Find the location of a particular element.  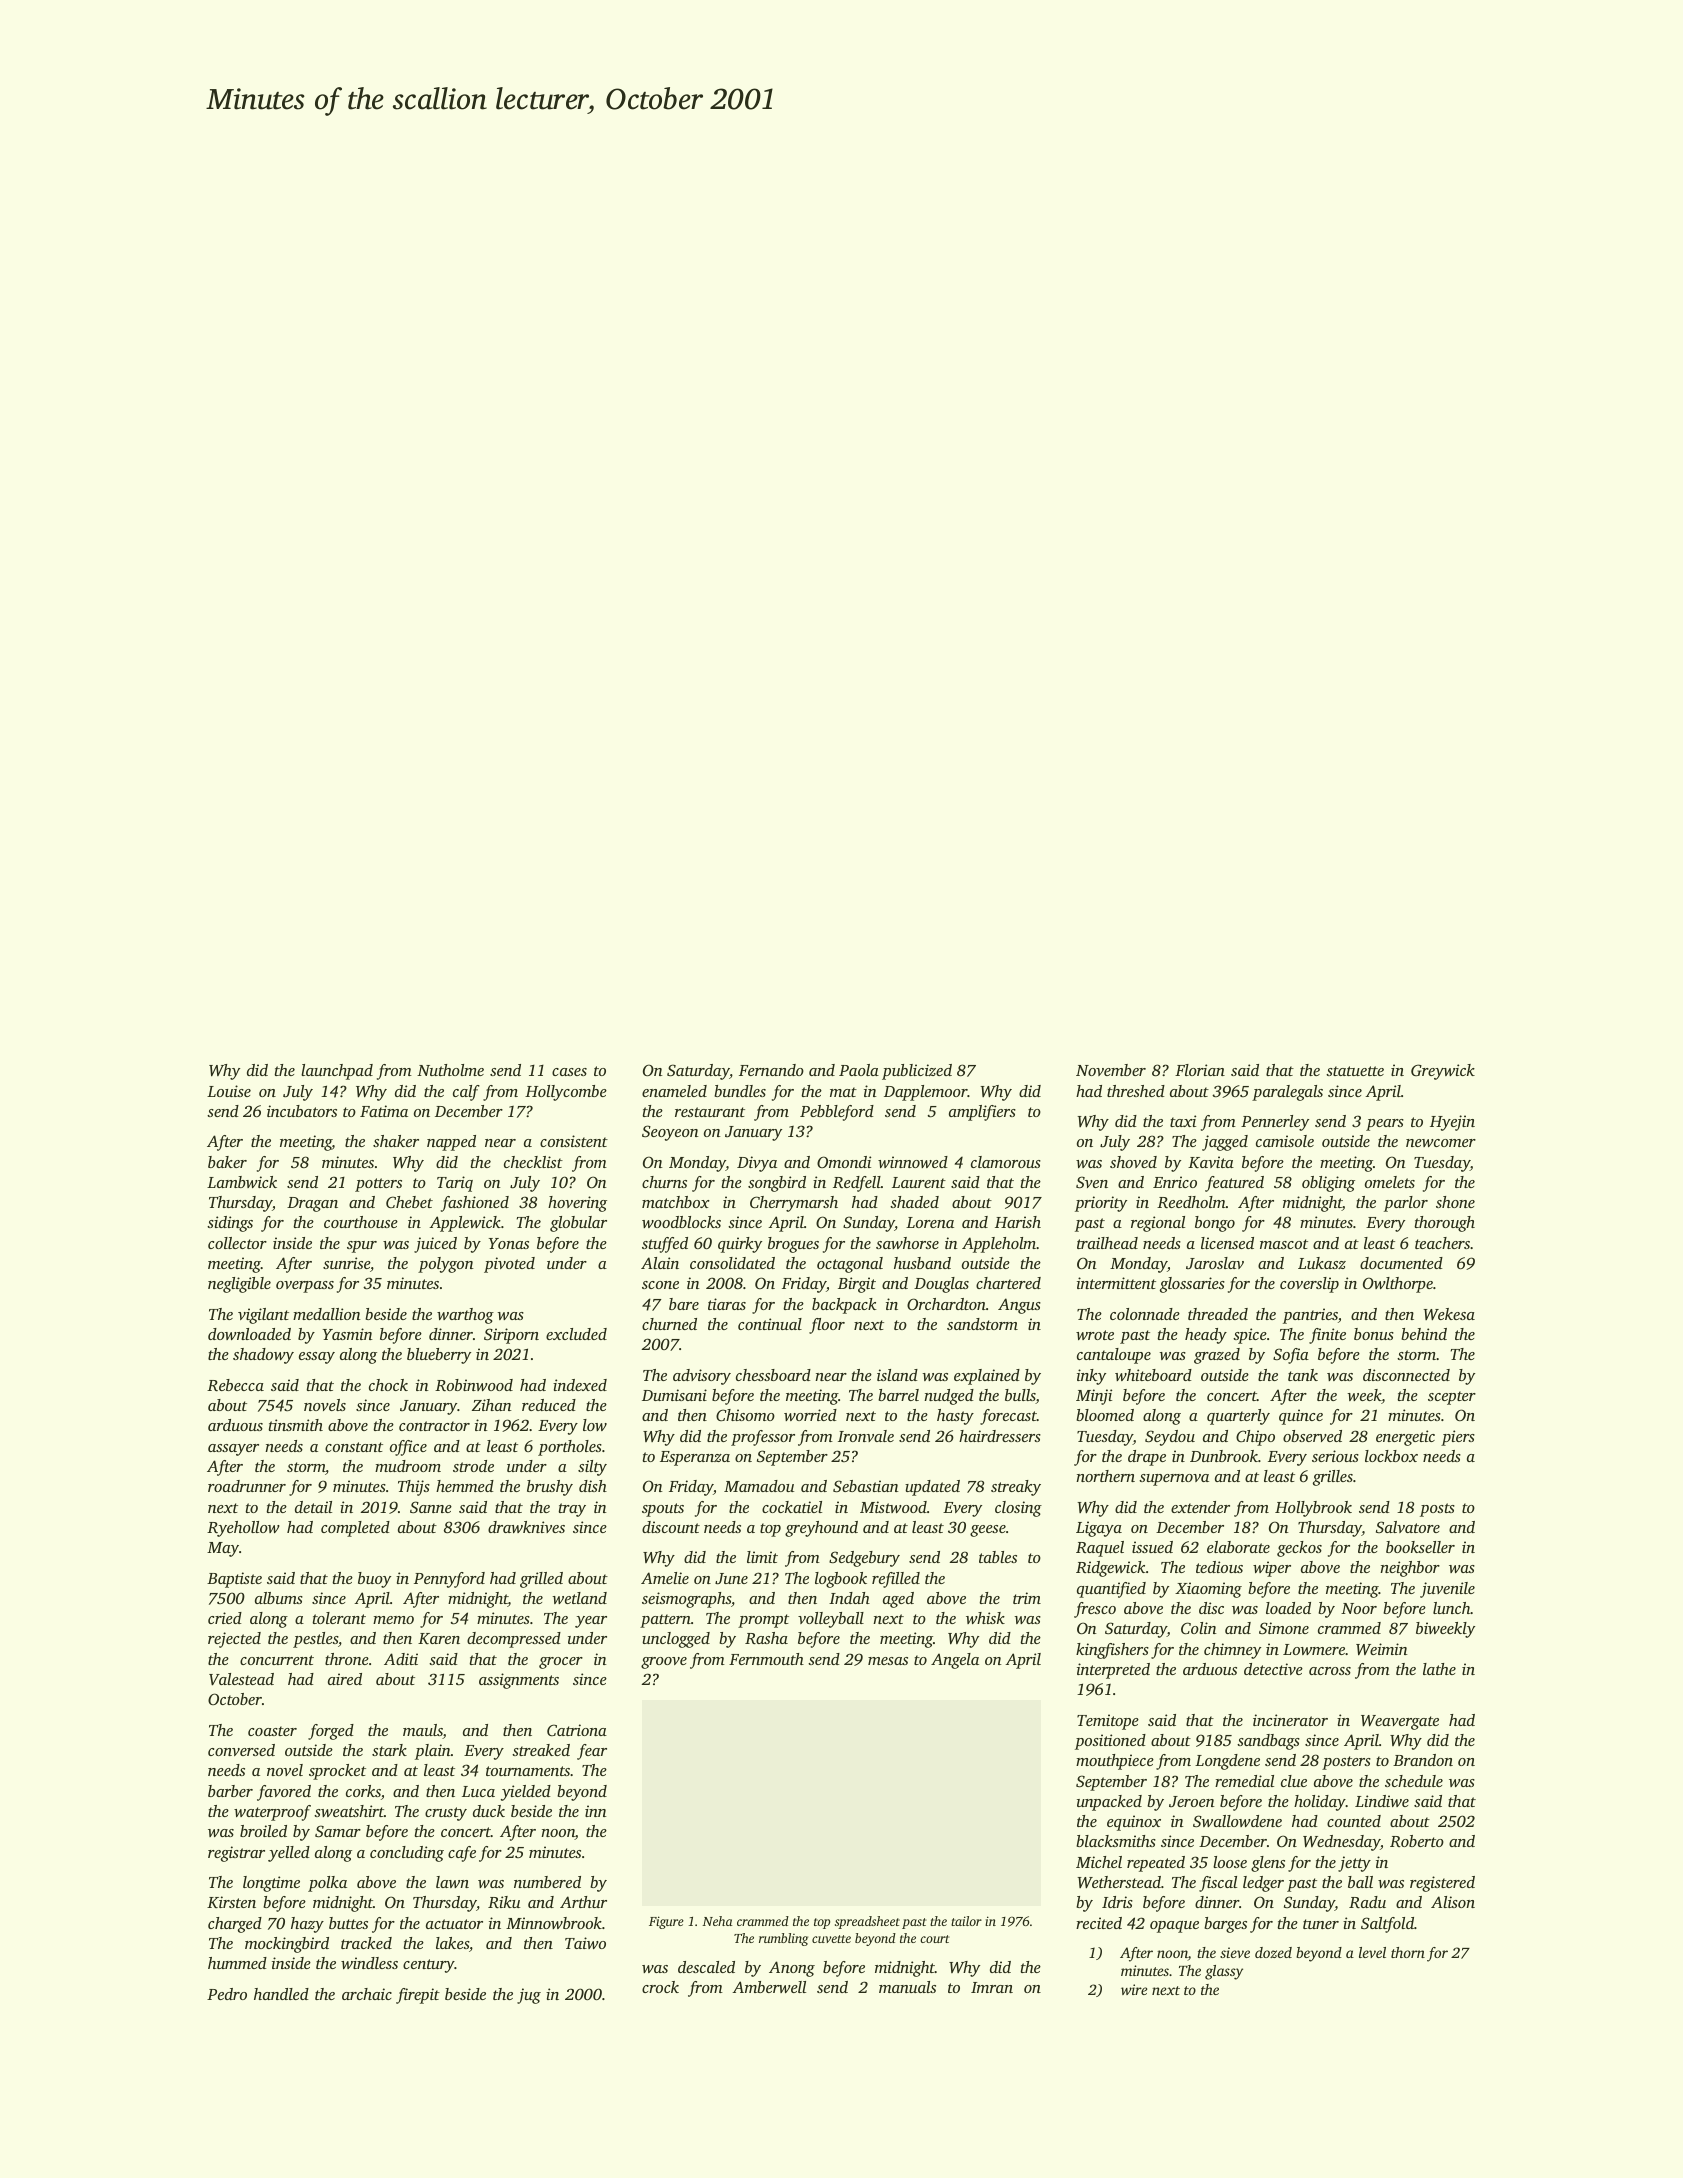

Arthur is located at coordinates (583, 1902).
